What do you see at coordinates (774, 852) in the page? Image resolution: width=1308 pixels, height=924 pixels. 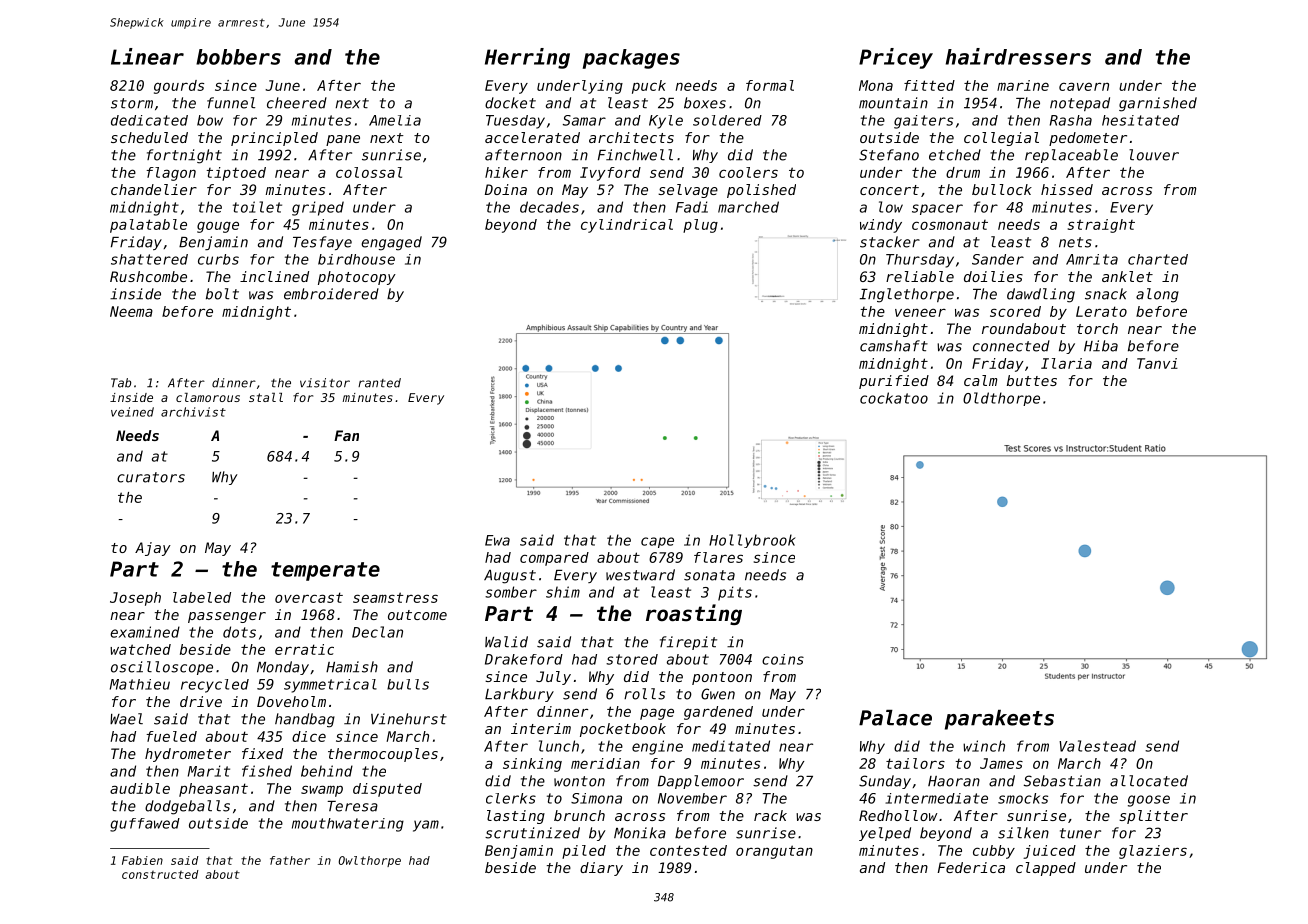 I see `orangutan` at bounding box center [774, 852].
